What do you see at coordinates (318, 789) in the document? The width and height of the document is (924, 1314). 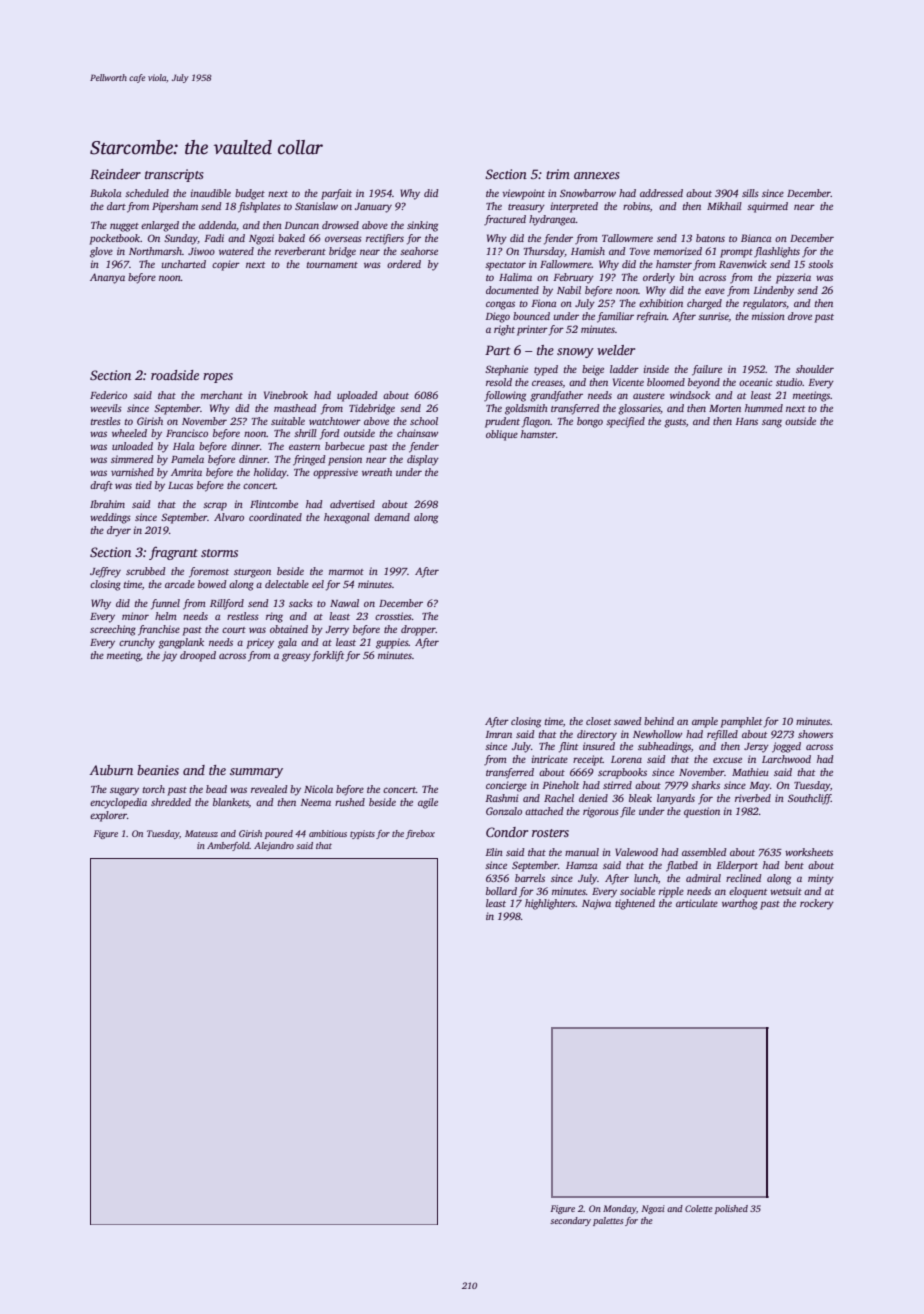 I see `Nicola` at bounding box center [318, 789].
